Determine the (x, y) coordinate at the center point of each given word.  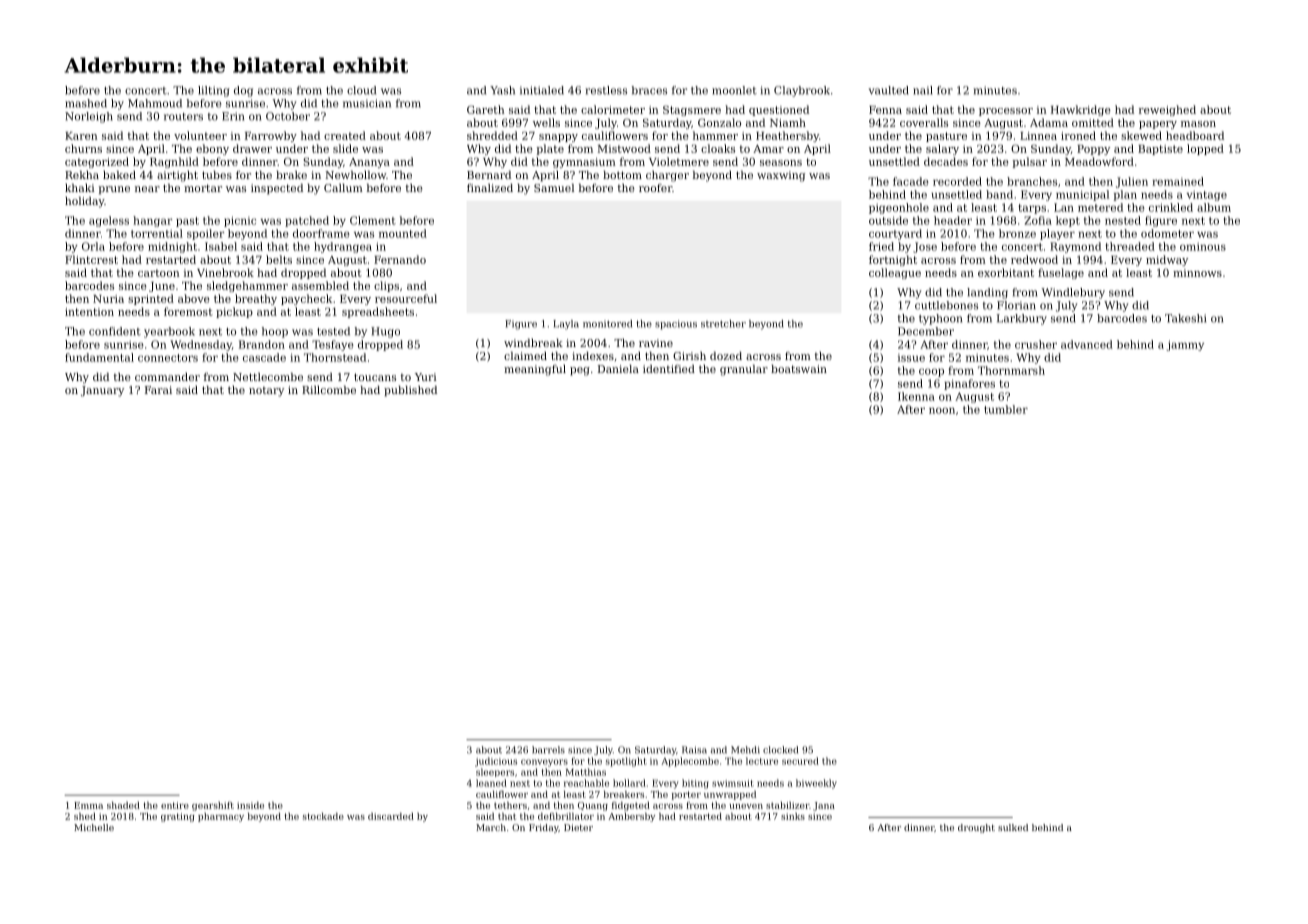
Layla (566, 325)
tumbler (1006, 409)
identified (669, 368)
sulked (1013, 827)
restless (606, 90)
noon (942, 410)
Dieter (578, 827)
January (102, 391)
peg (580, 371)
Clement (373, 220)
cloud (361, 90)
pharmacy (221, 817)
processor (1006, 112)
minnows (1197, 273)
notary (266, 392)
